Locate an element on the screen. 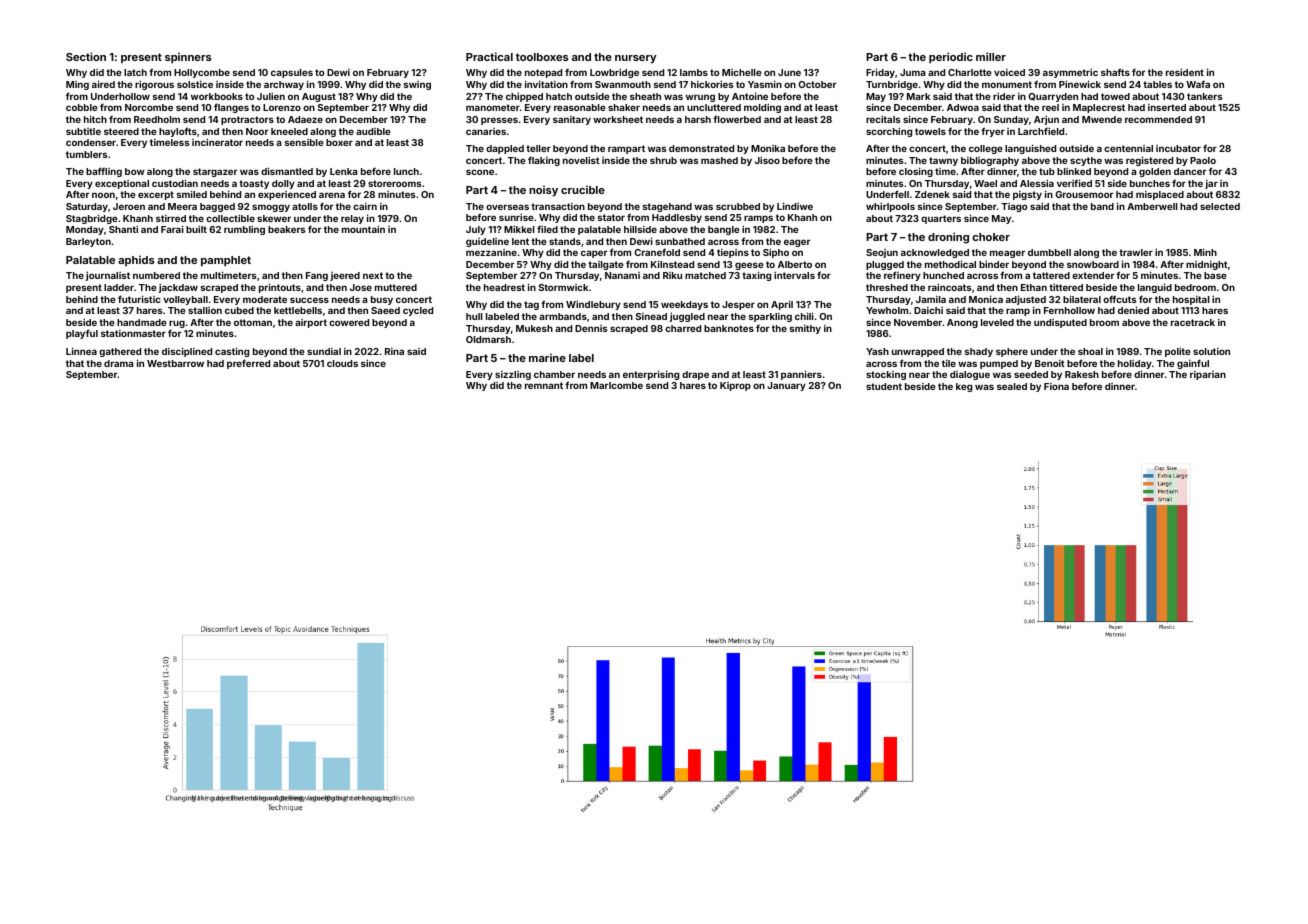 The height and width of the screenshot is (924, 1308). Tiago is located at coordinates (1014, 207).
